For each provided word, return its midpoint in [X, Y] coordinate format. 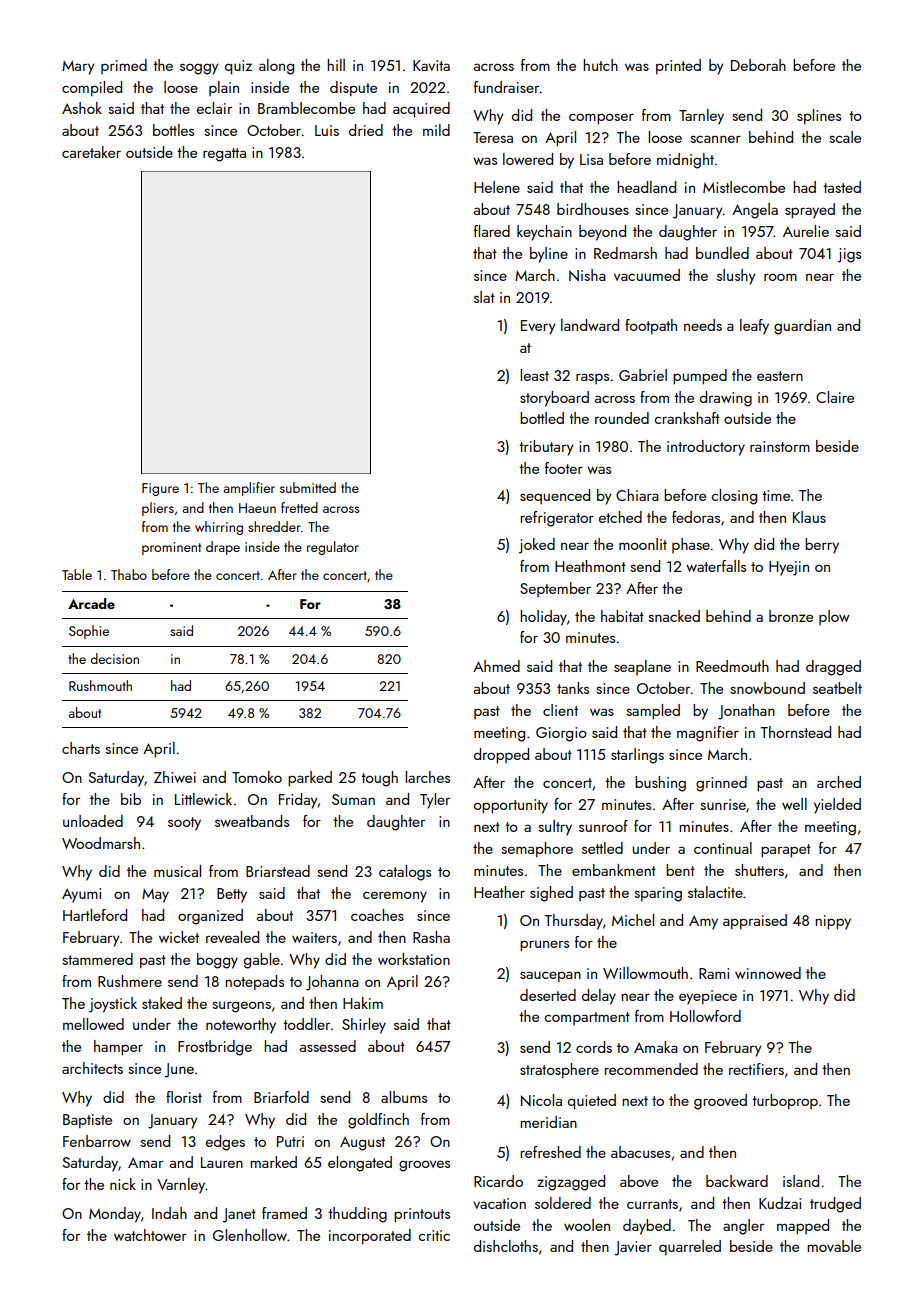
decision [114, 658]
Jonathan [746, 712]
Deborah [758, 65]
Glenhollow [250, 1235]
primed [124, 66]
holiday [543, 618]
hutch [600, 65]
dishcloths [506, 1246]
